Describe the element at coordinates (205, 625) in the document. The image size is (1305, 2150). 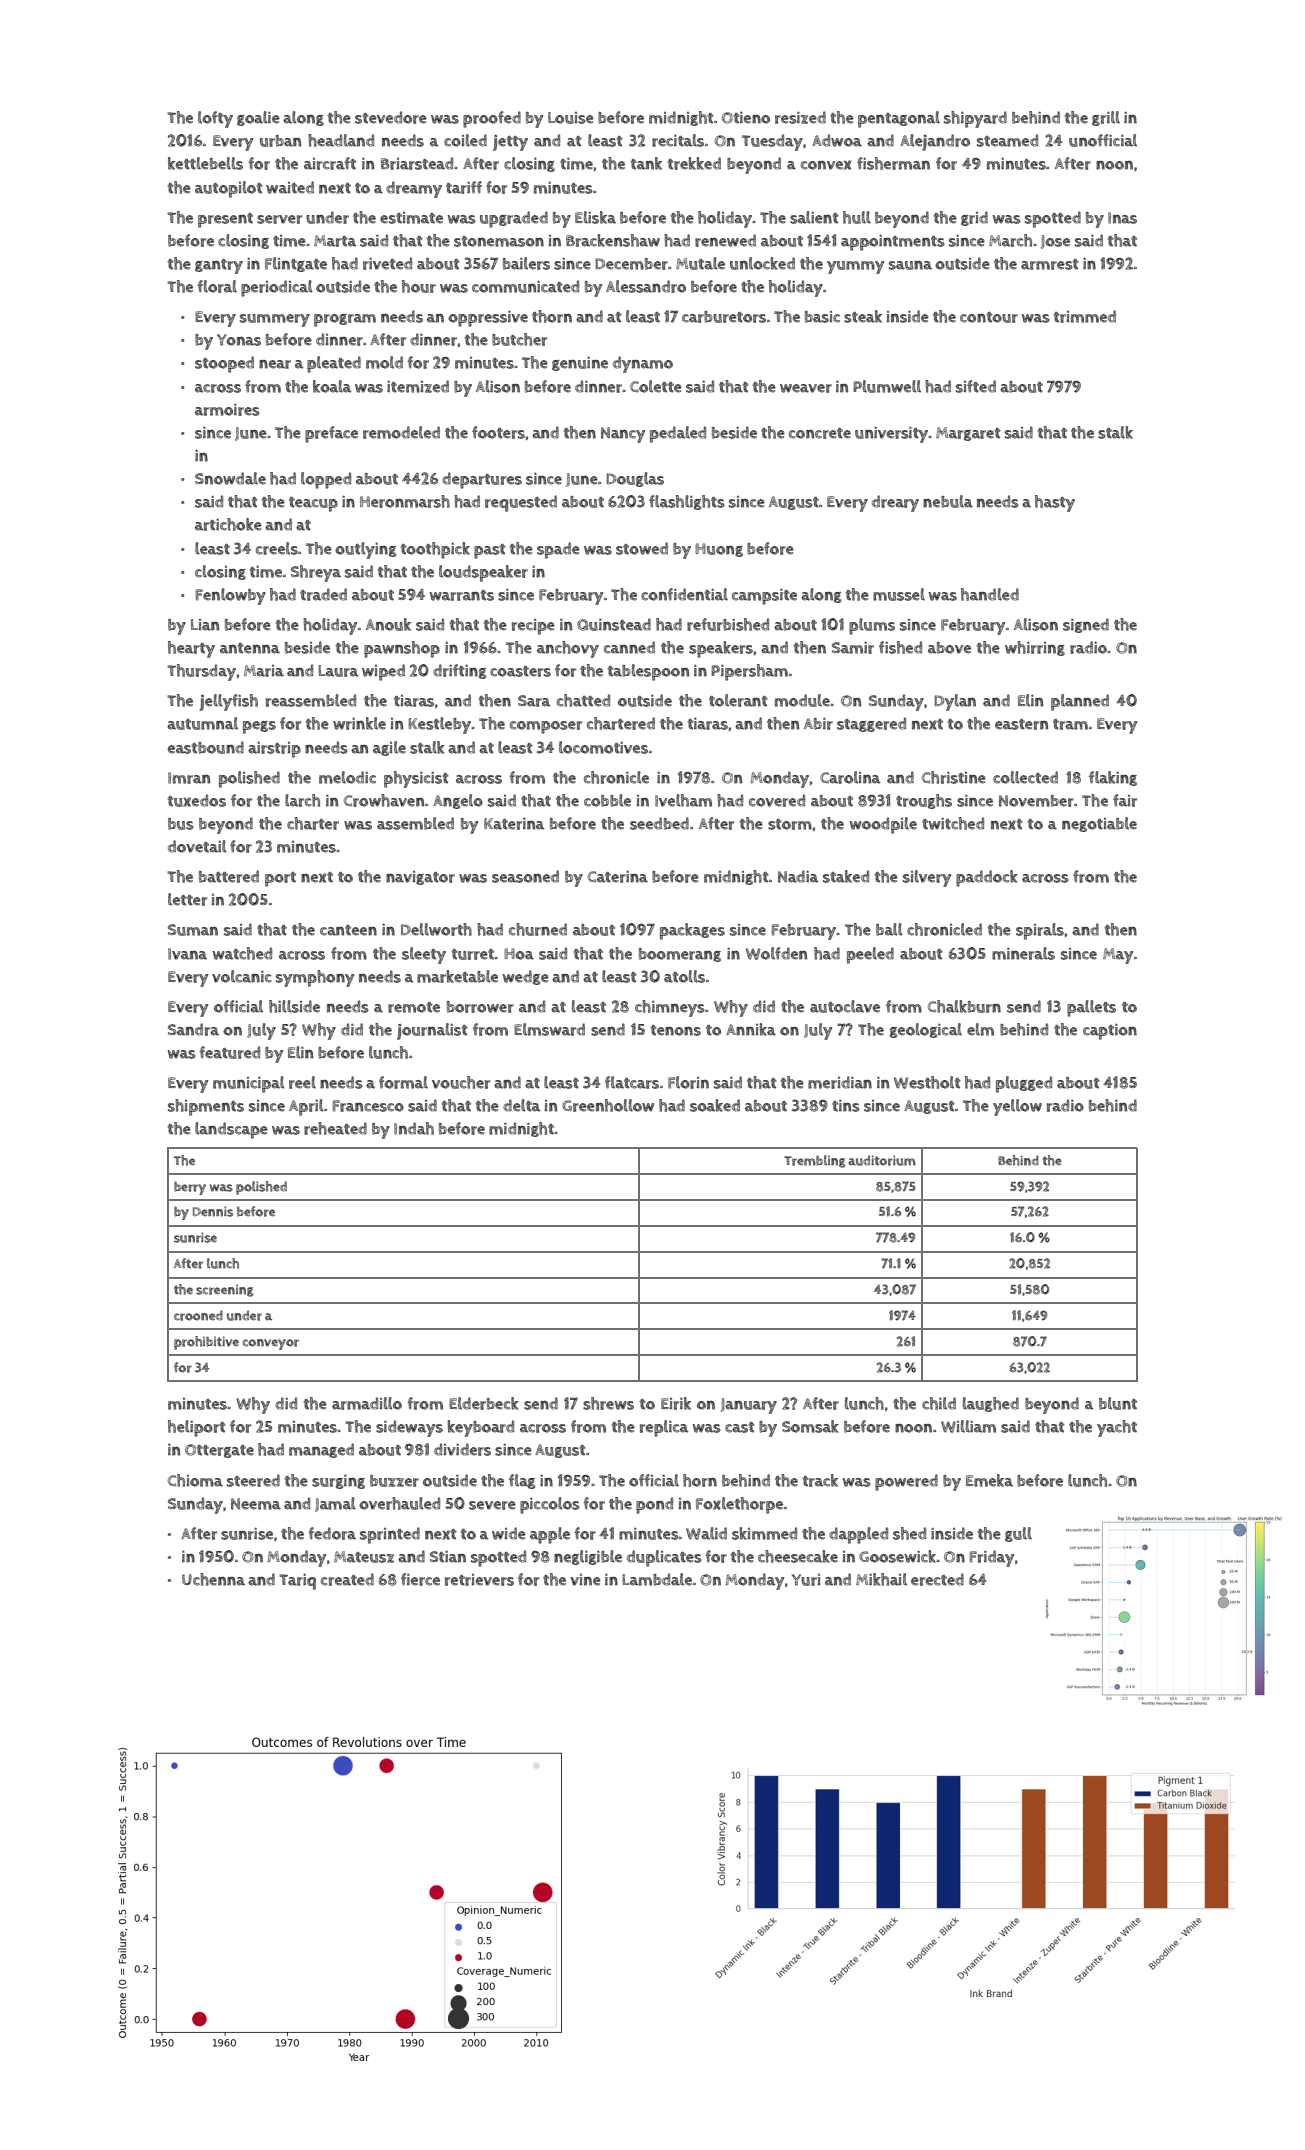
I see `Lian` at that location.
